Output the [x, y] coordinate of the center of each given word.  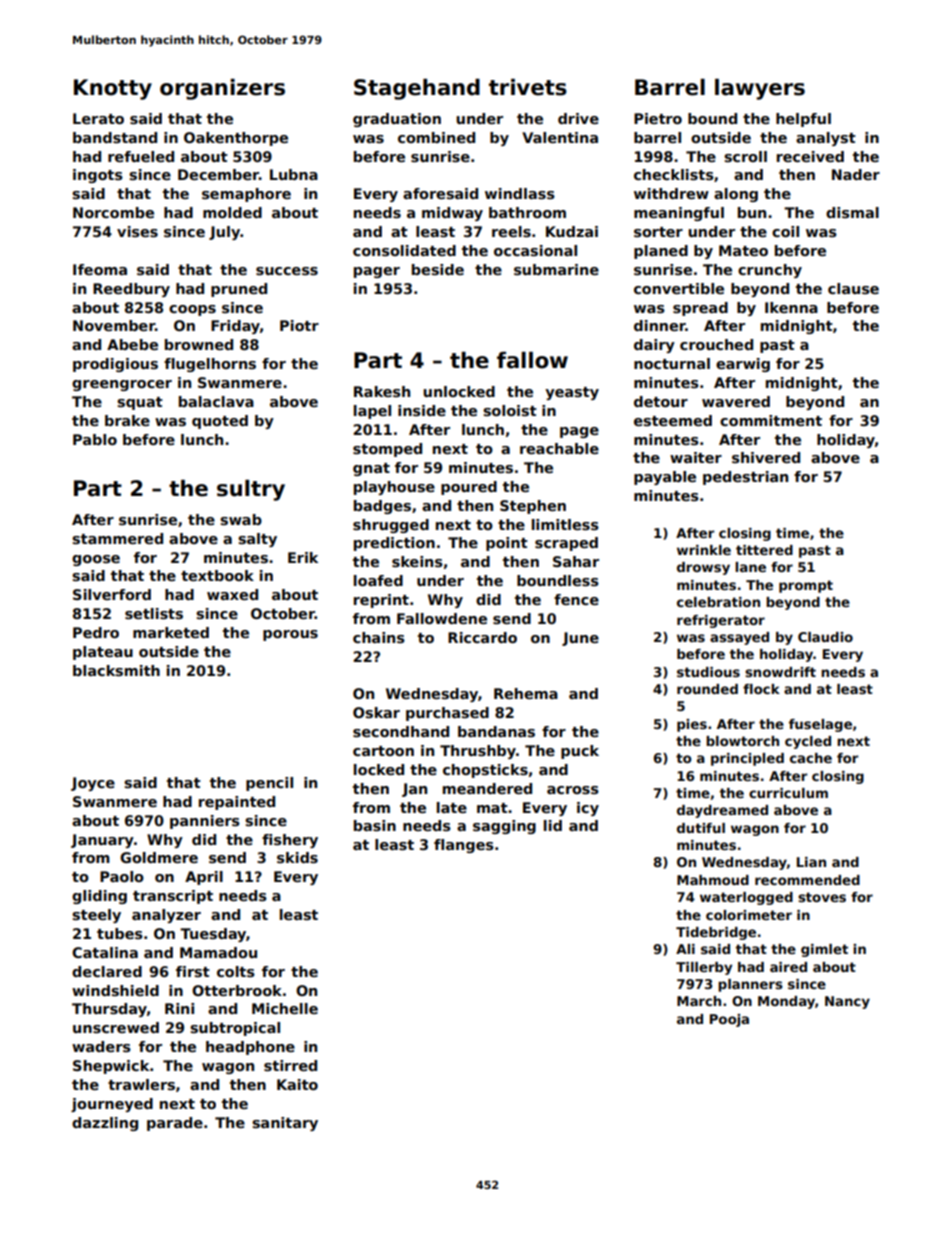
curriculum [788, 793]
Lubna [294, 174]
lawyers [760, 89]
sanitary [285, 1124]
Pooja [729, 1020]
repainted [237, 803]
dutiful [701, 828]
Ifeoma [100, 269]
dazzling [105, 1124]
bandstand [115, 137]
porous [290, 635]
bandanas [496, 731]
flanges [464, 846]
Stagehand [417, 89]
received [810, 156]
